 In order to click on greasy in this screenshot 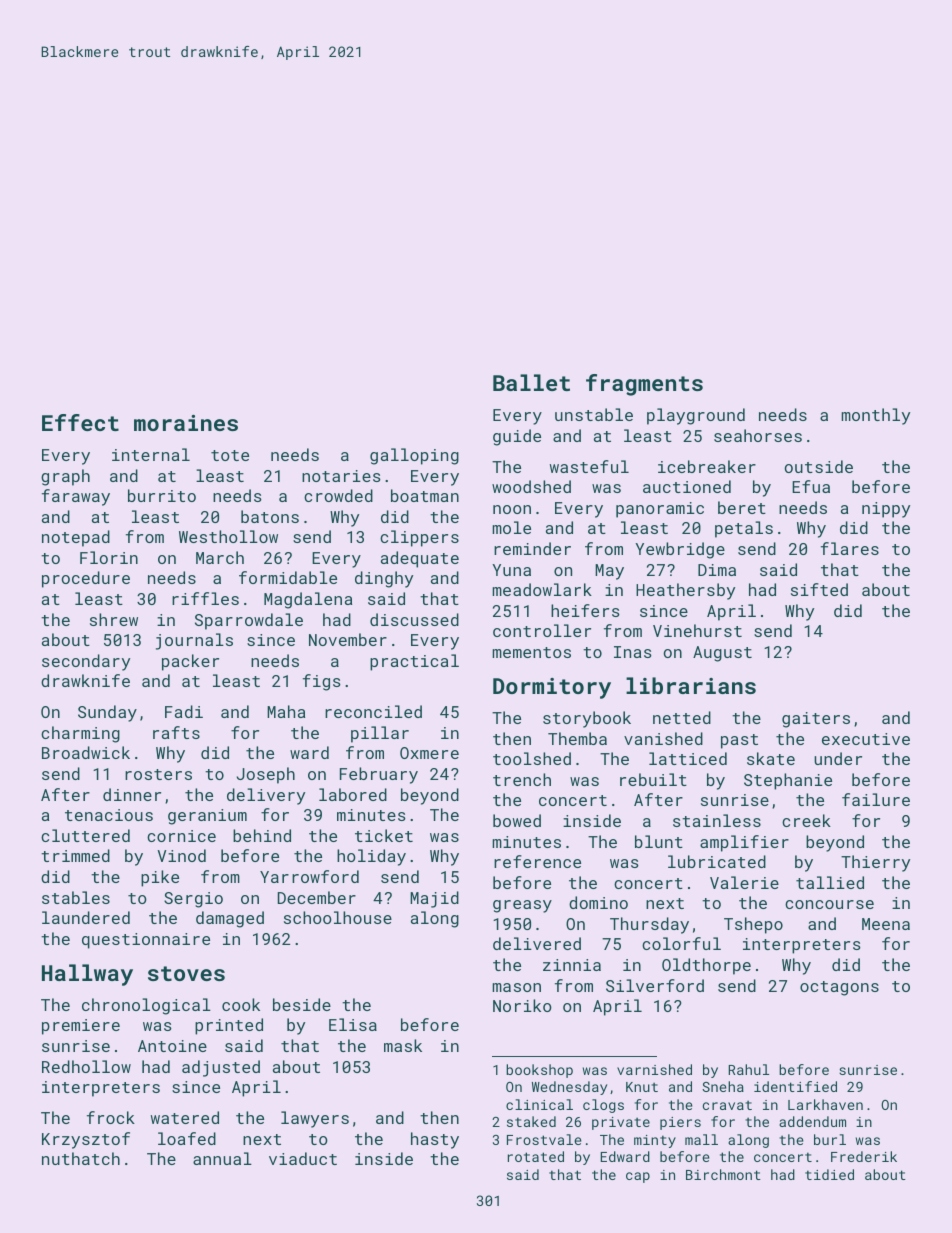, I will do `click(522, 906)`.
